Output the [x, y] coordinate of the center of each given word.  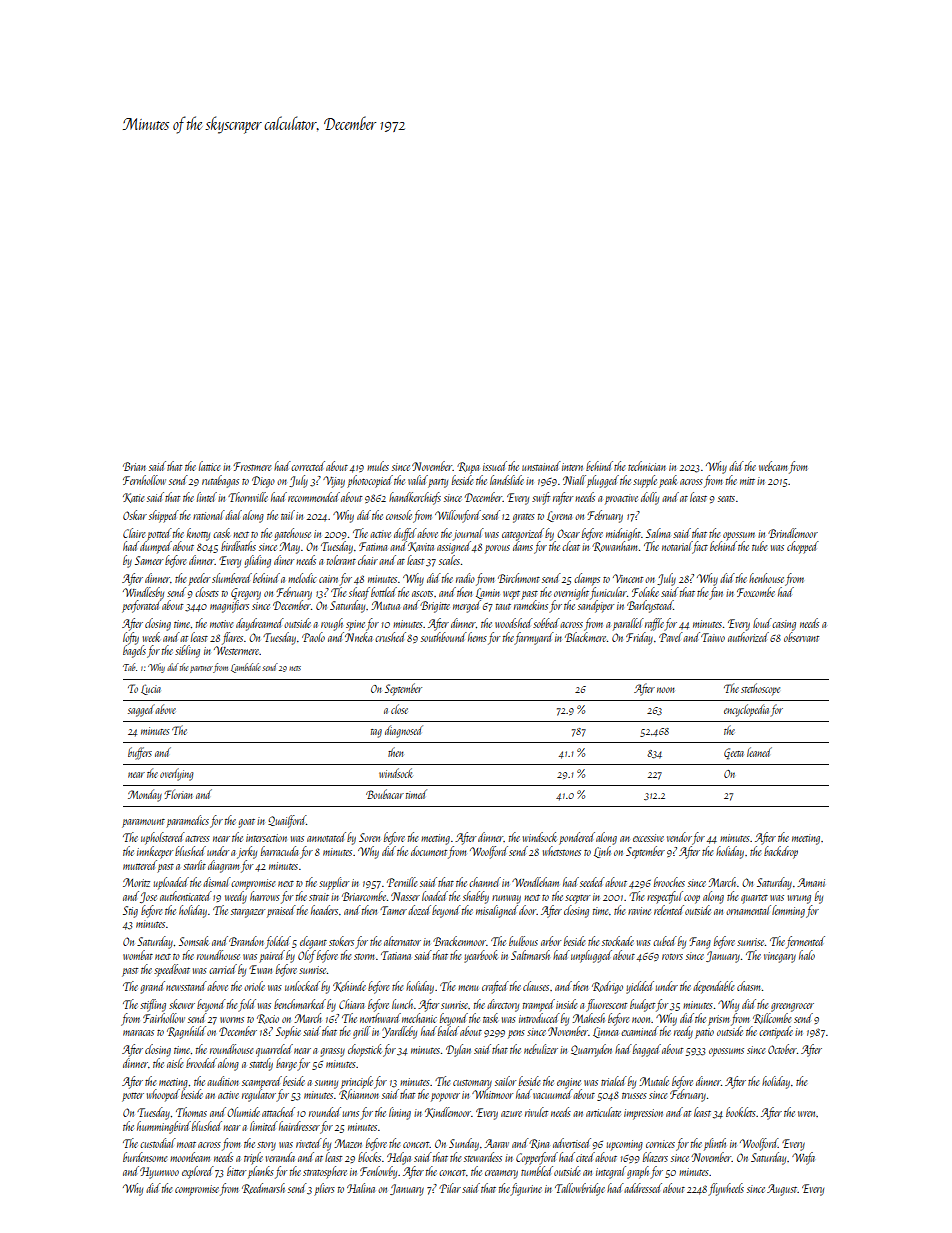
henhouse [766, 578]
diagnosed [404, 731]
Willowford [458, 516]
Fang [700, 943]
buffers [140, 753]
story [266, 1146]
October [782, 1049]
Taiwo [713, 637]
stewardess [483, 1157]
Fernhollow [144, 480]
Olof [307, 956]
